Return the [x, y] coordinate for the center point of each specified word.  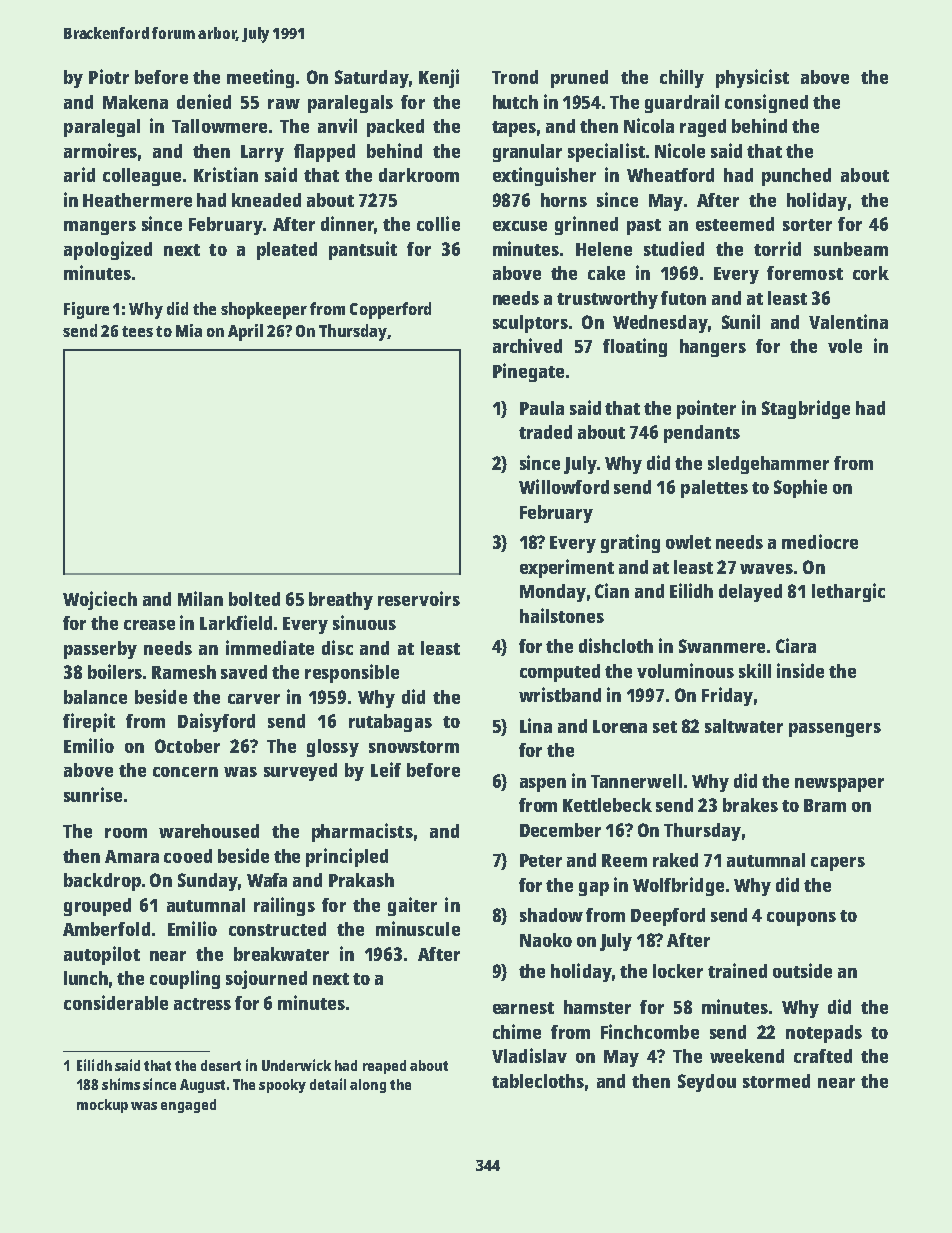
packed [395, 128]
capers [838, 864]
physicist [752, 78]
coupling [185, 979]
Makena [135, 102]
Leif [386, 769]
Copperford [390, 310]
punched [796, 177]
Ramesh [184, 672]
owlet [688, 542]
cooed [188, 856]
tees [137, 331]
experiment [567, 568]
